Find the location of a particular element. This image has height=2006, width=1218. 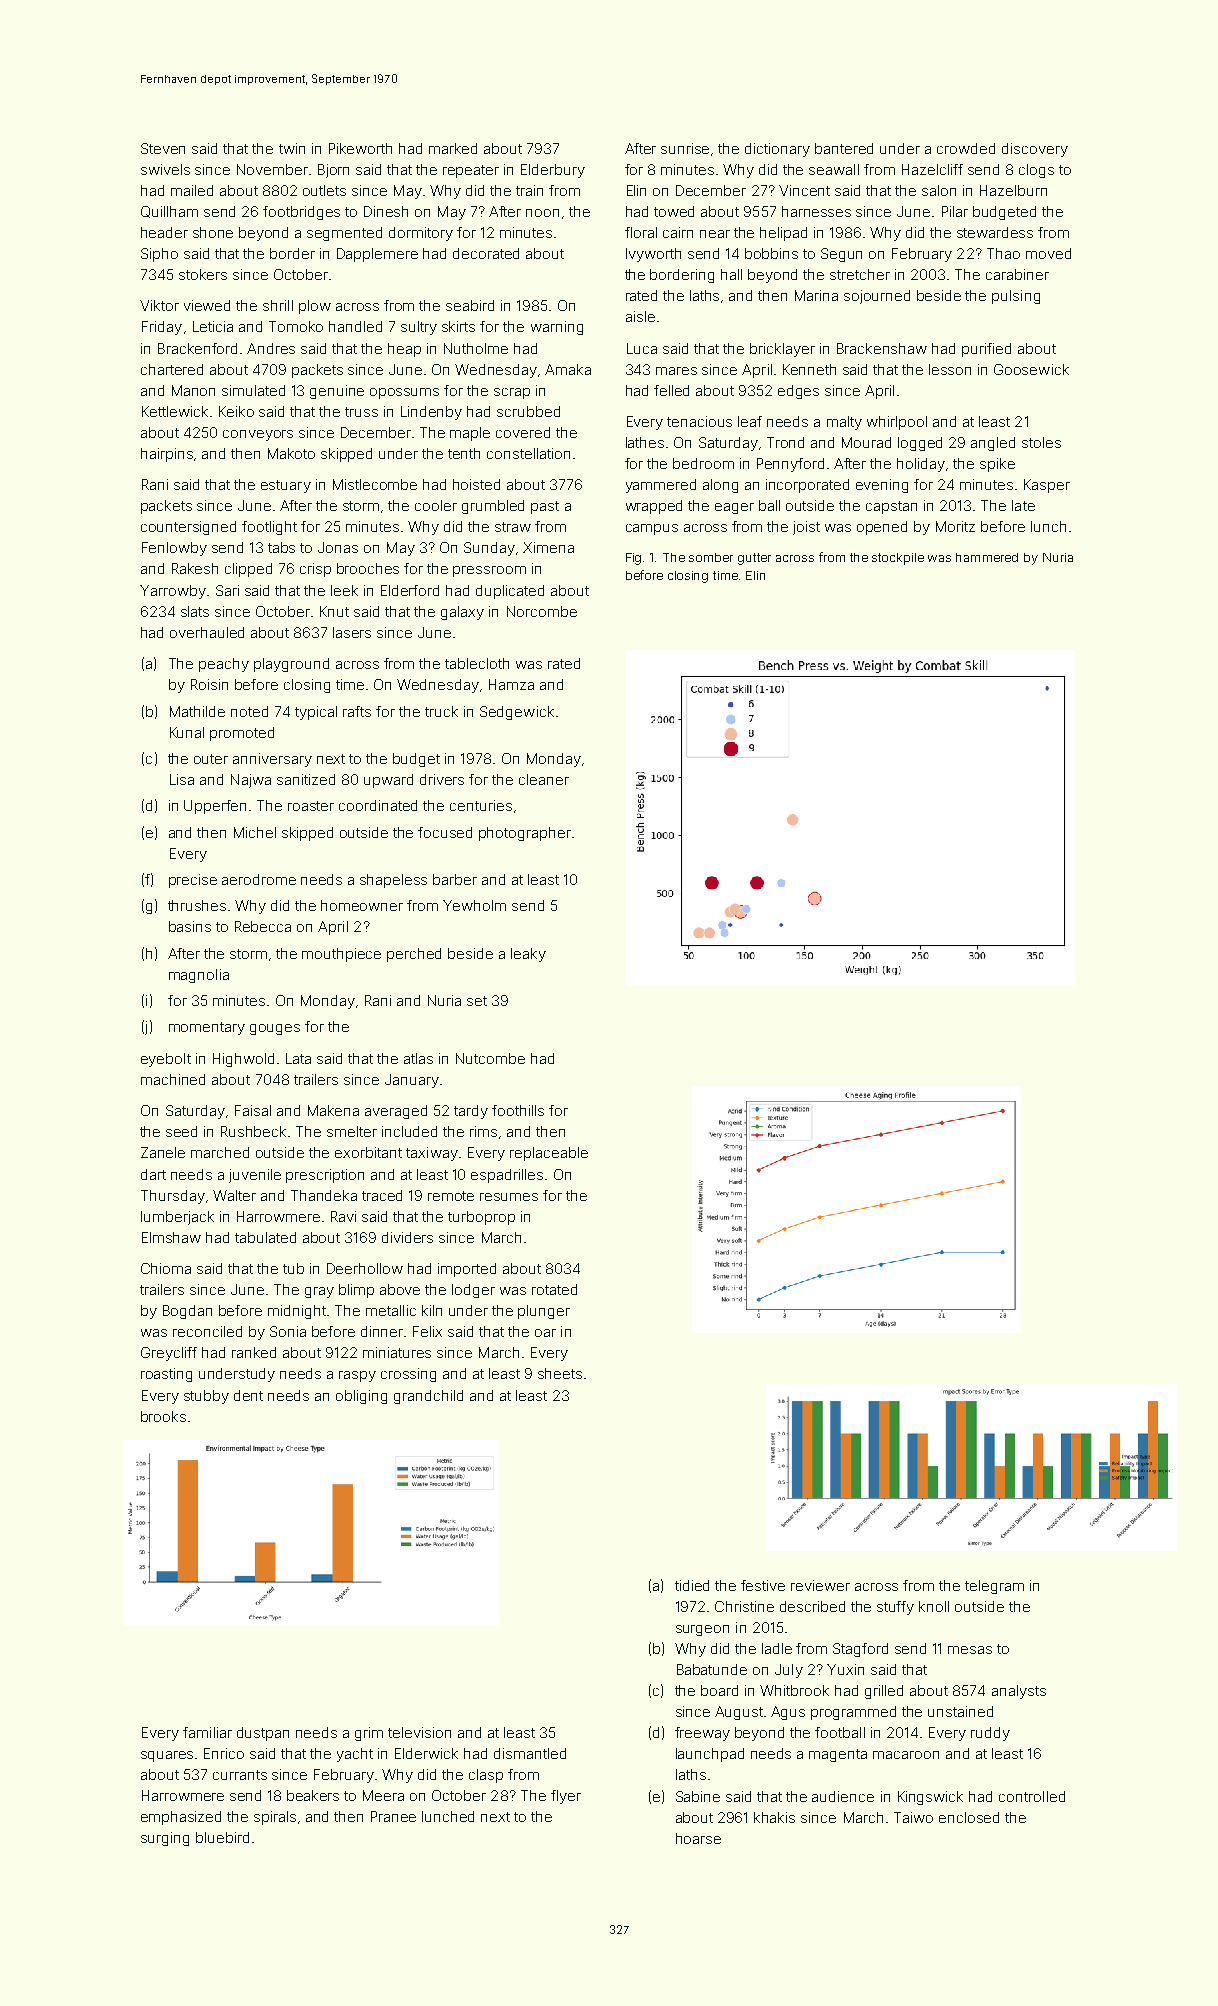

hammered is located at coordinates (987, 557).
